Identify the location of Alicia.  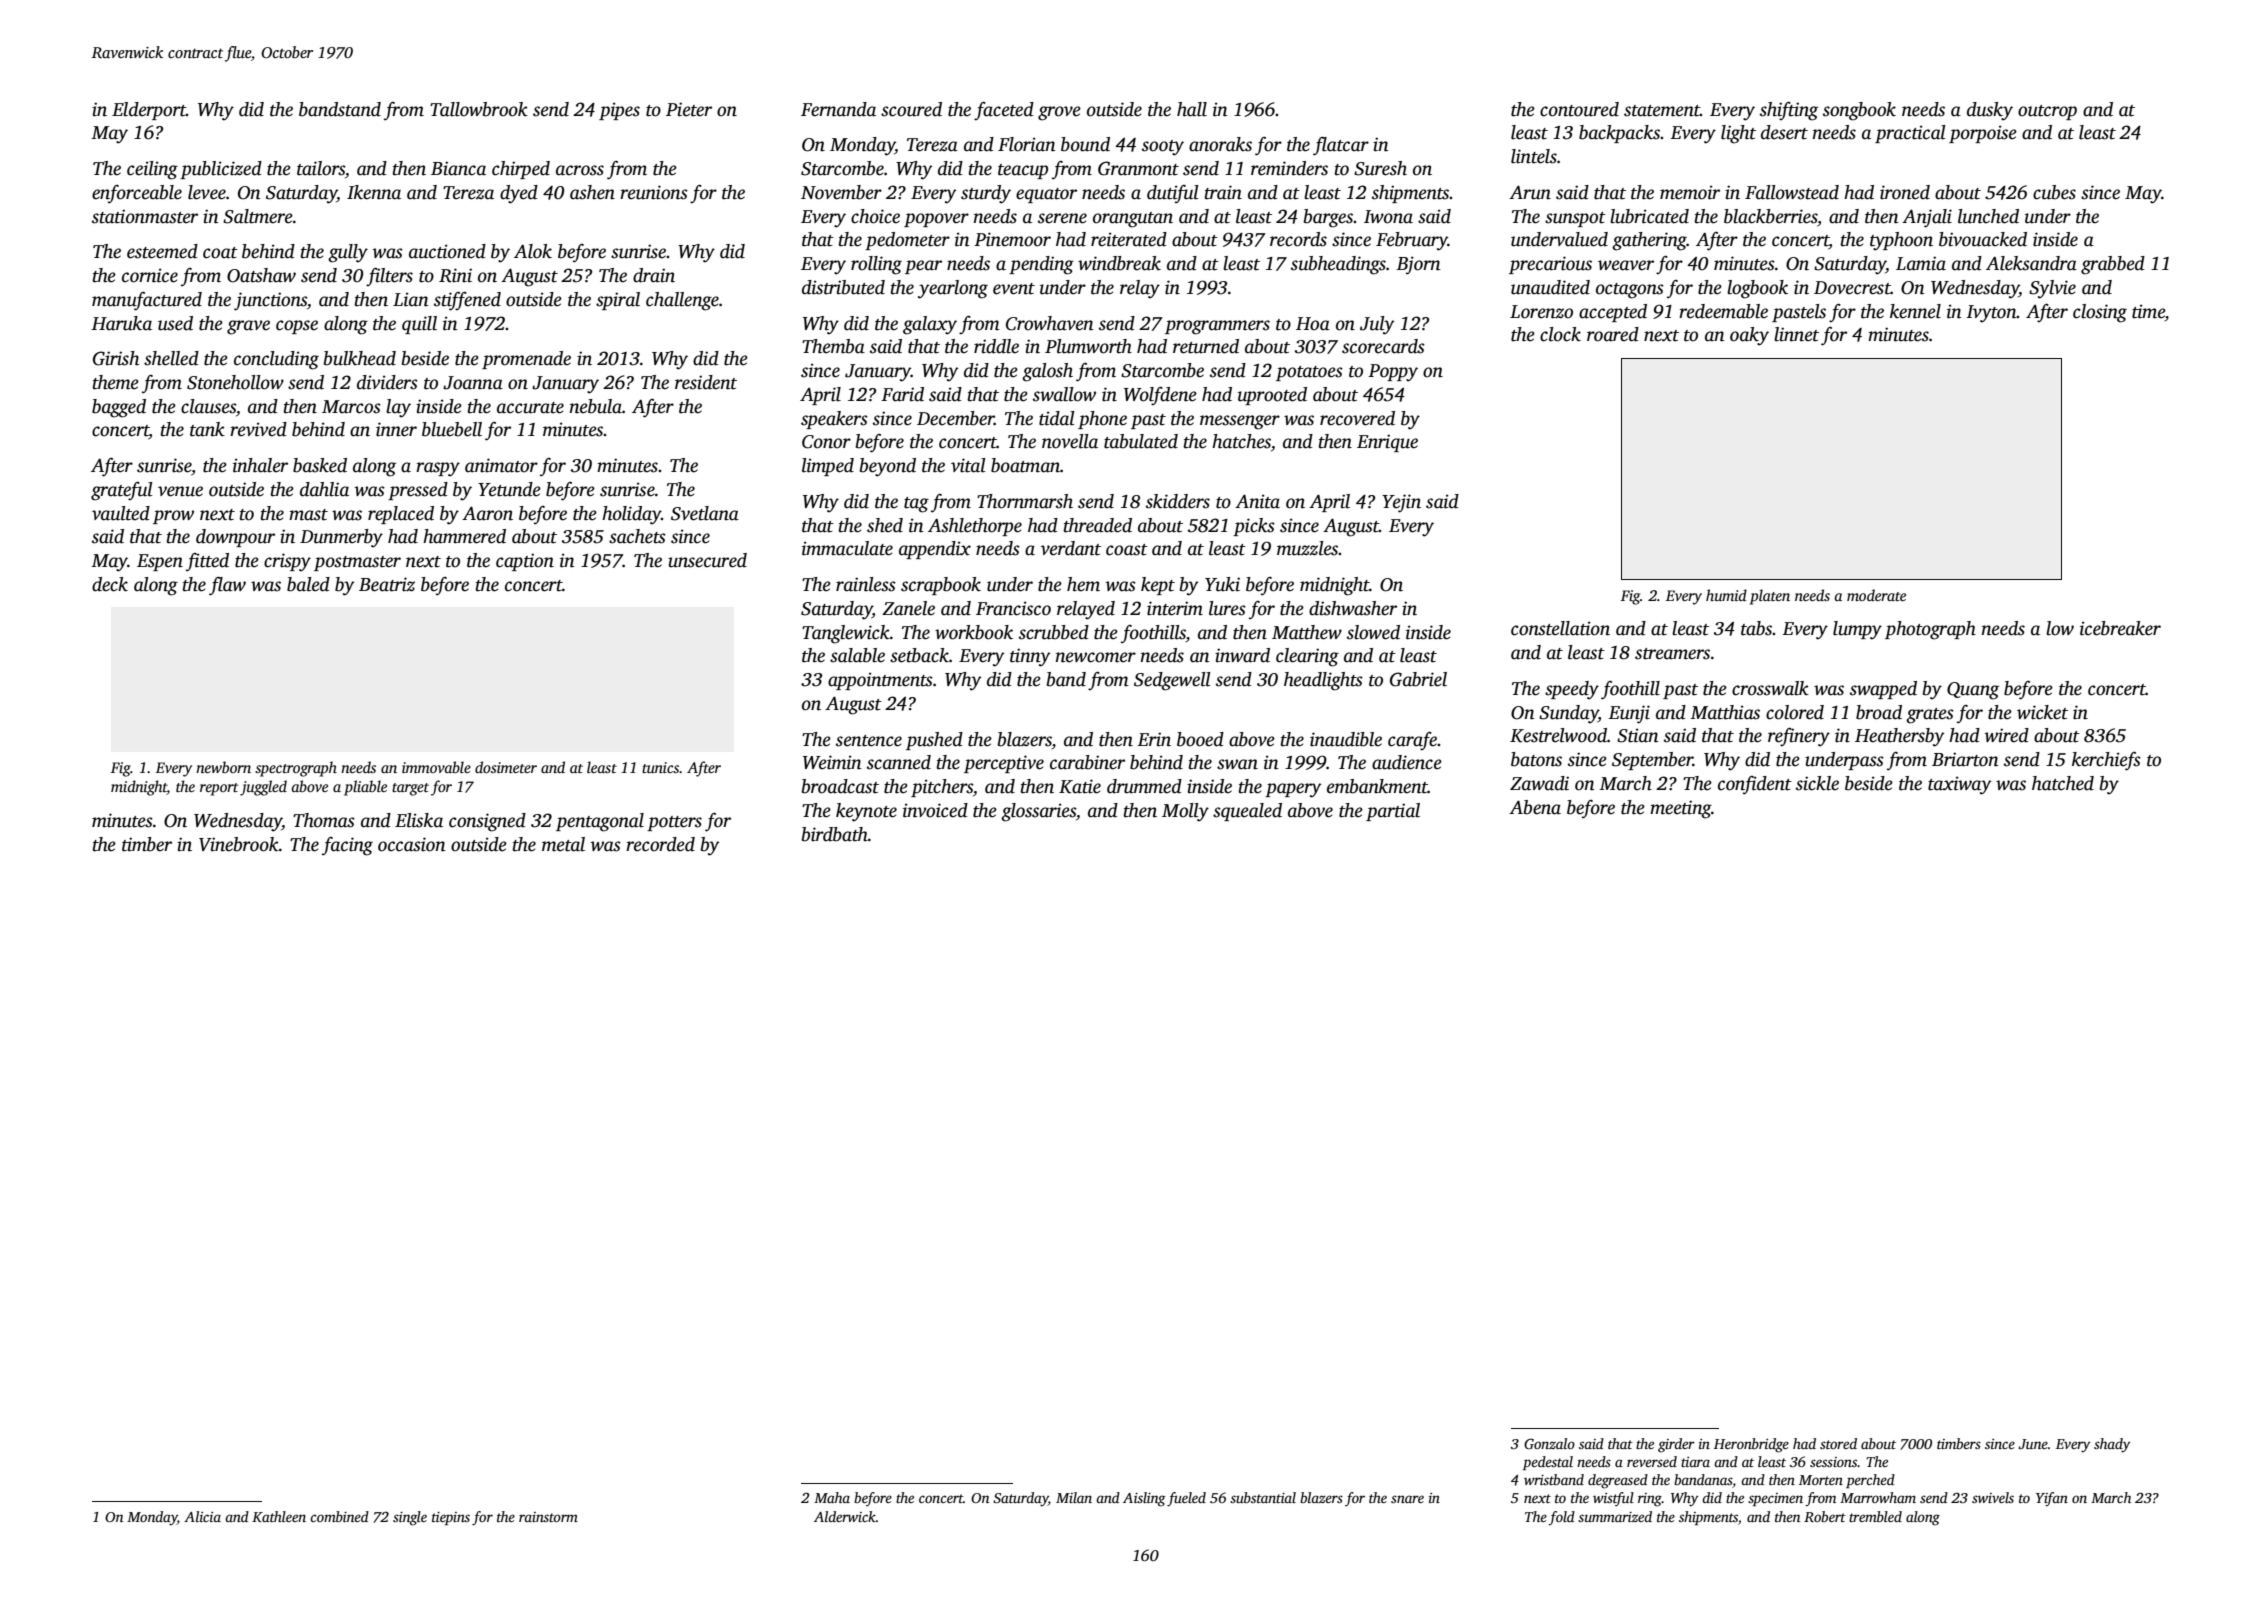
(202, 1516).
